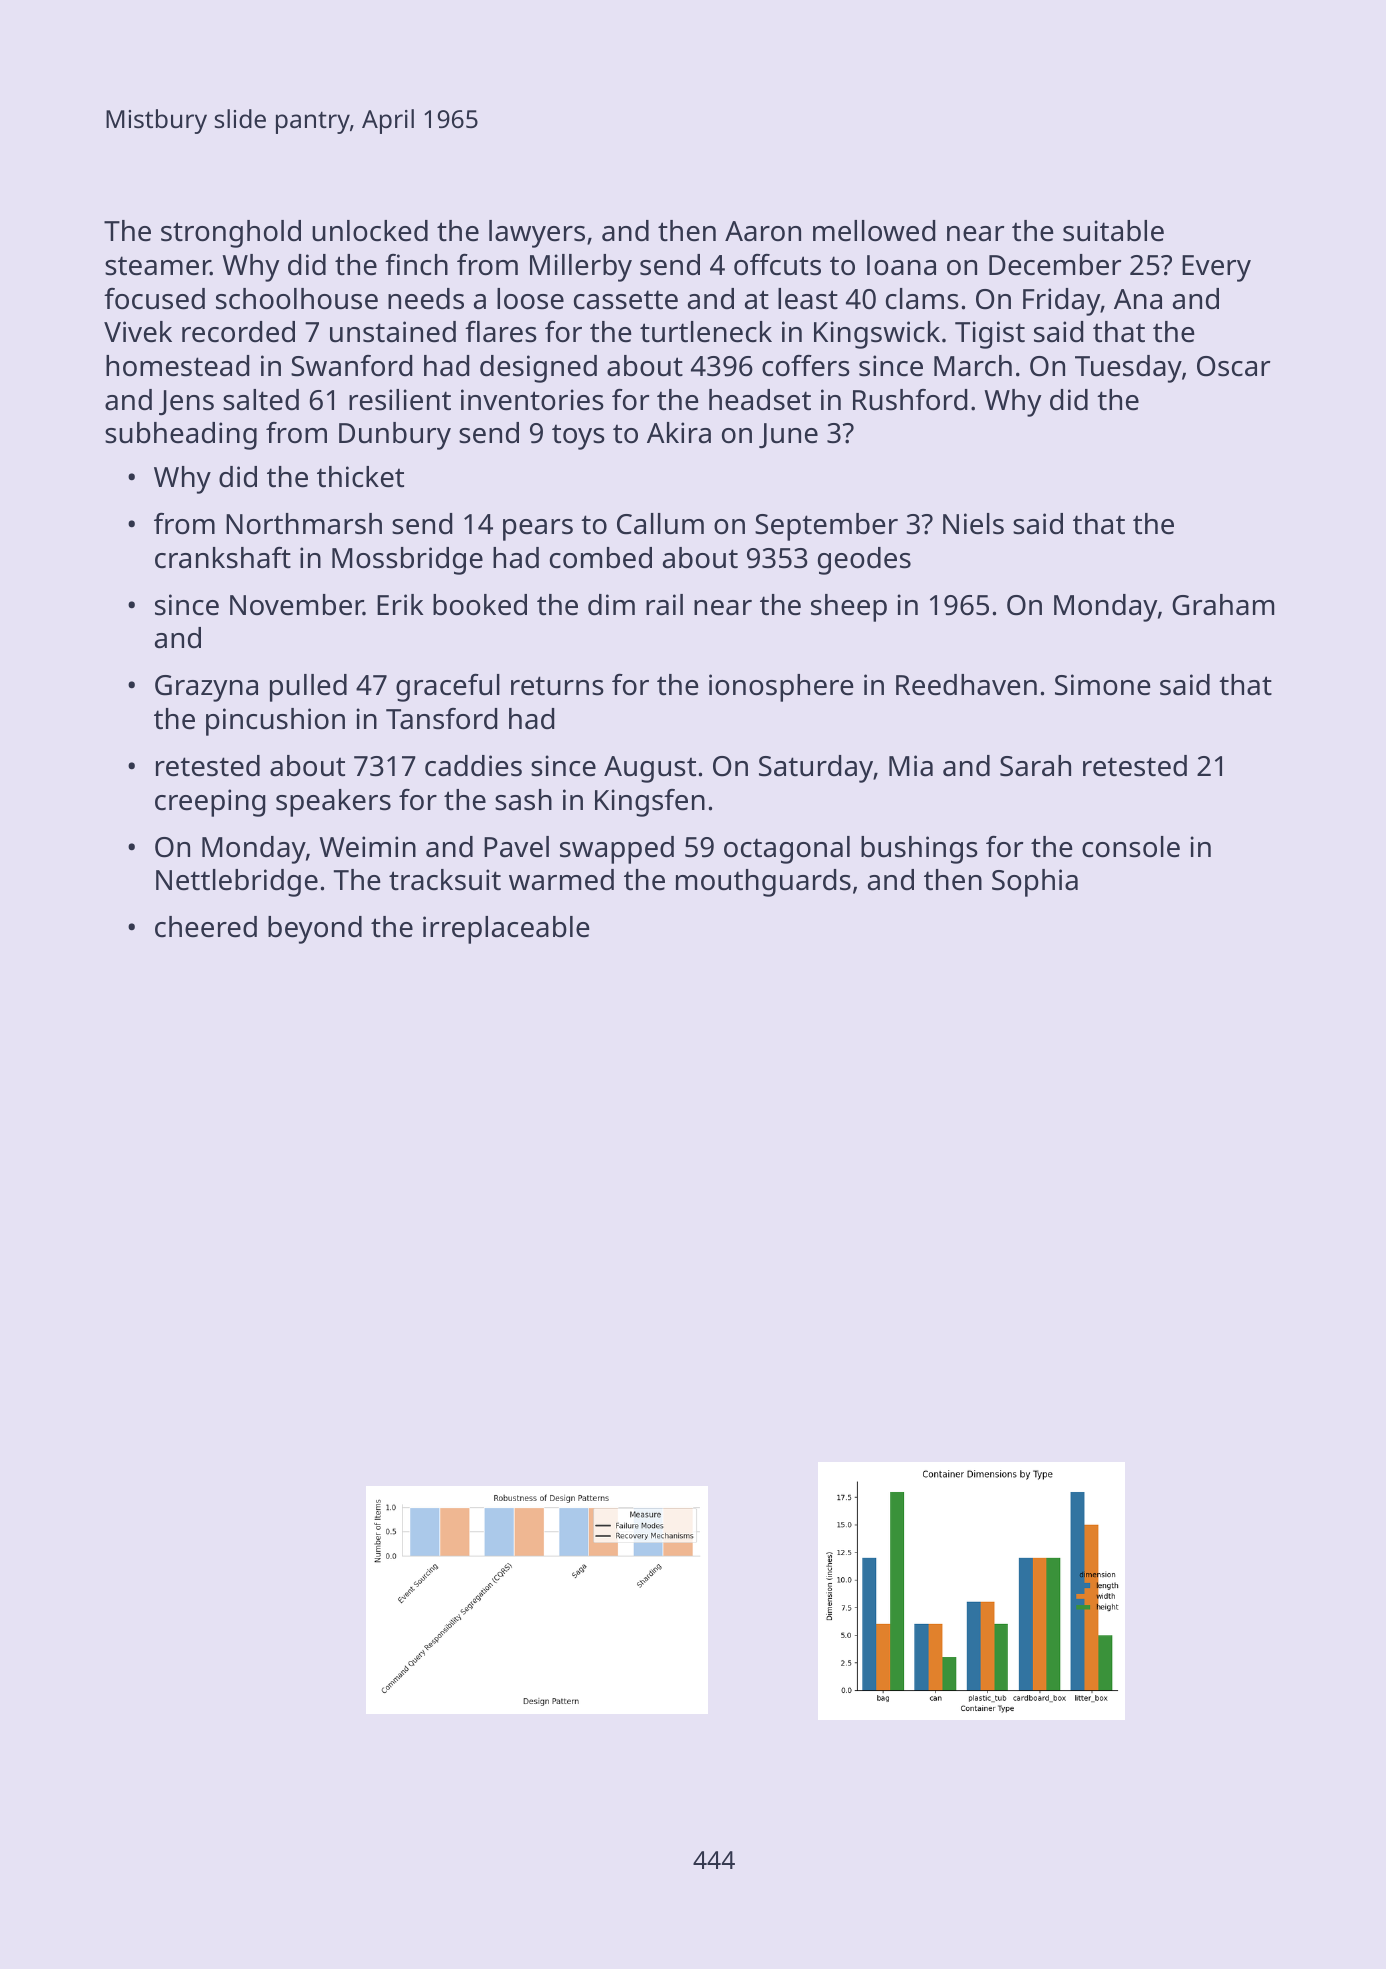  What do you see at coordinates (1035, 883) in the document?
I see `Sophia` at bounding box center [1035, 883].
